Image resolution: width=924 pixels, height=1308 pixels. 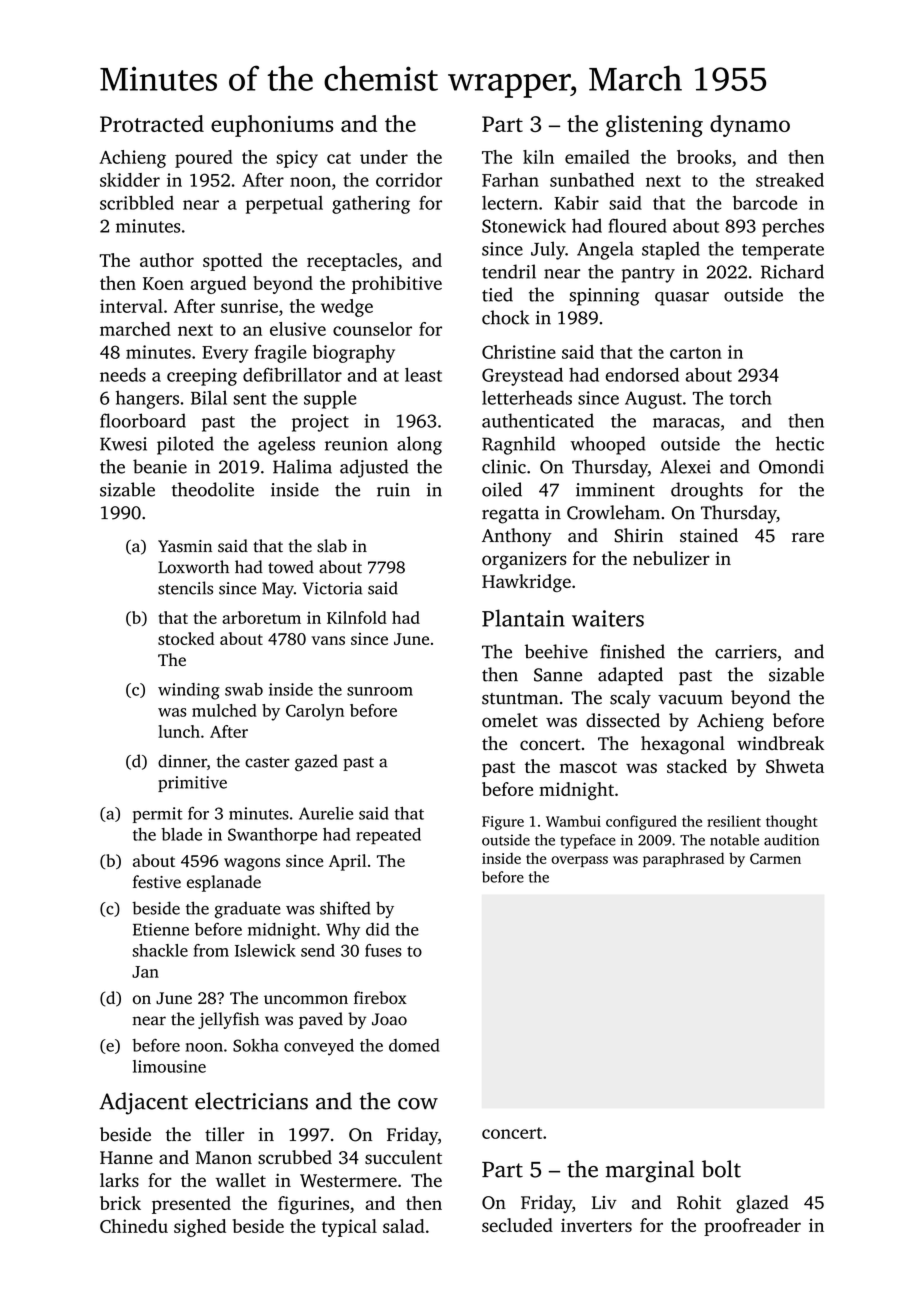 What do you see at coordinates (750, 126) in the screenshot?
I see `dynamo` at bounding box center [750, 126].
